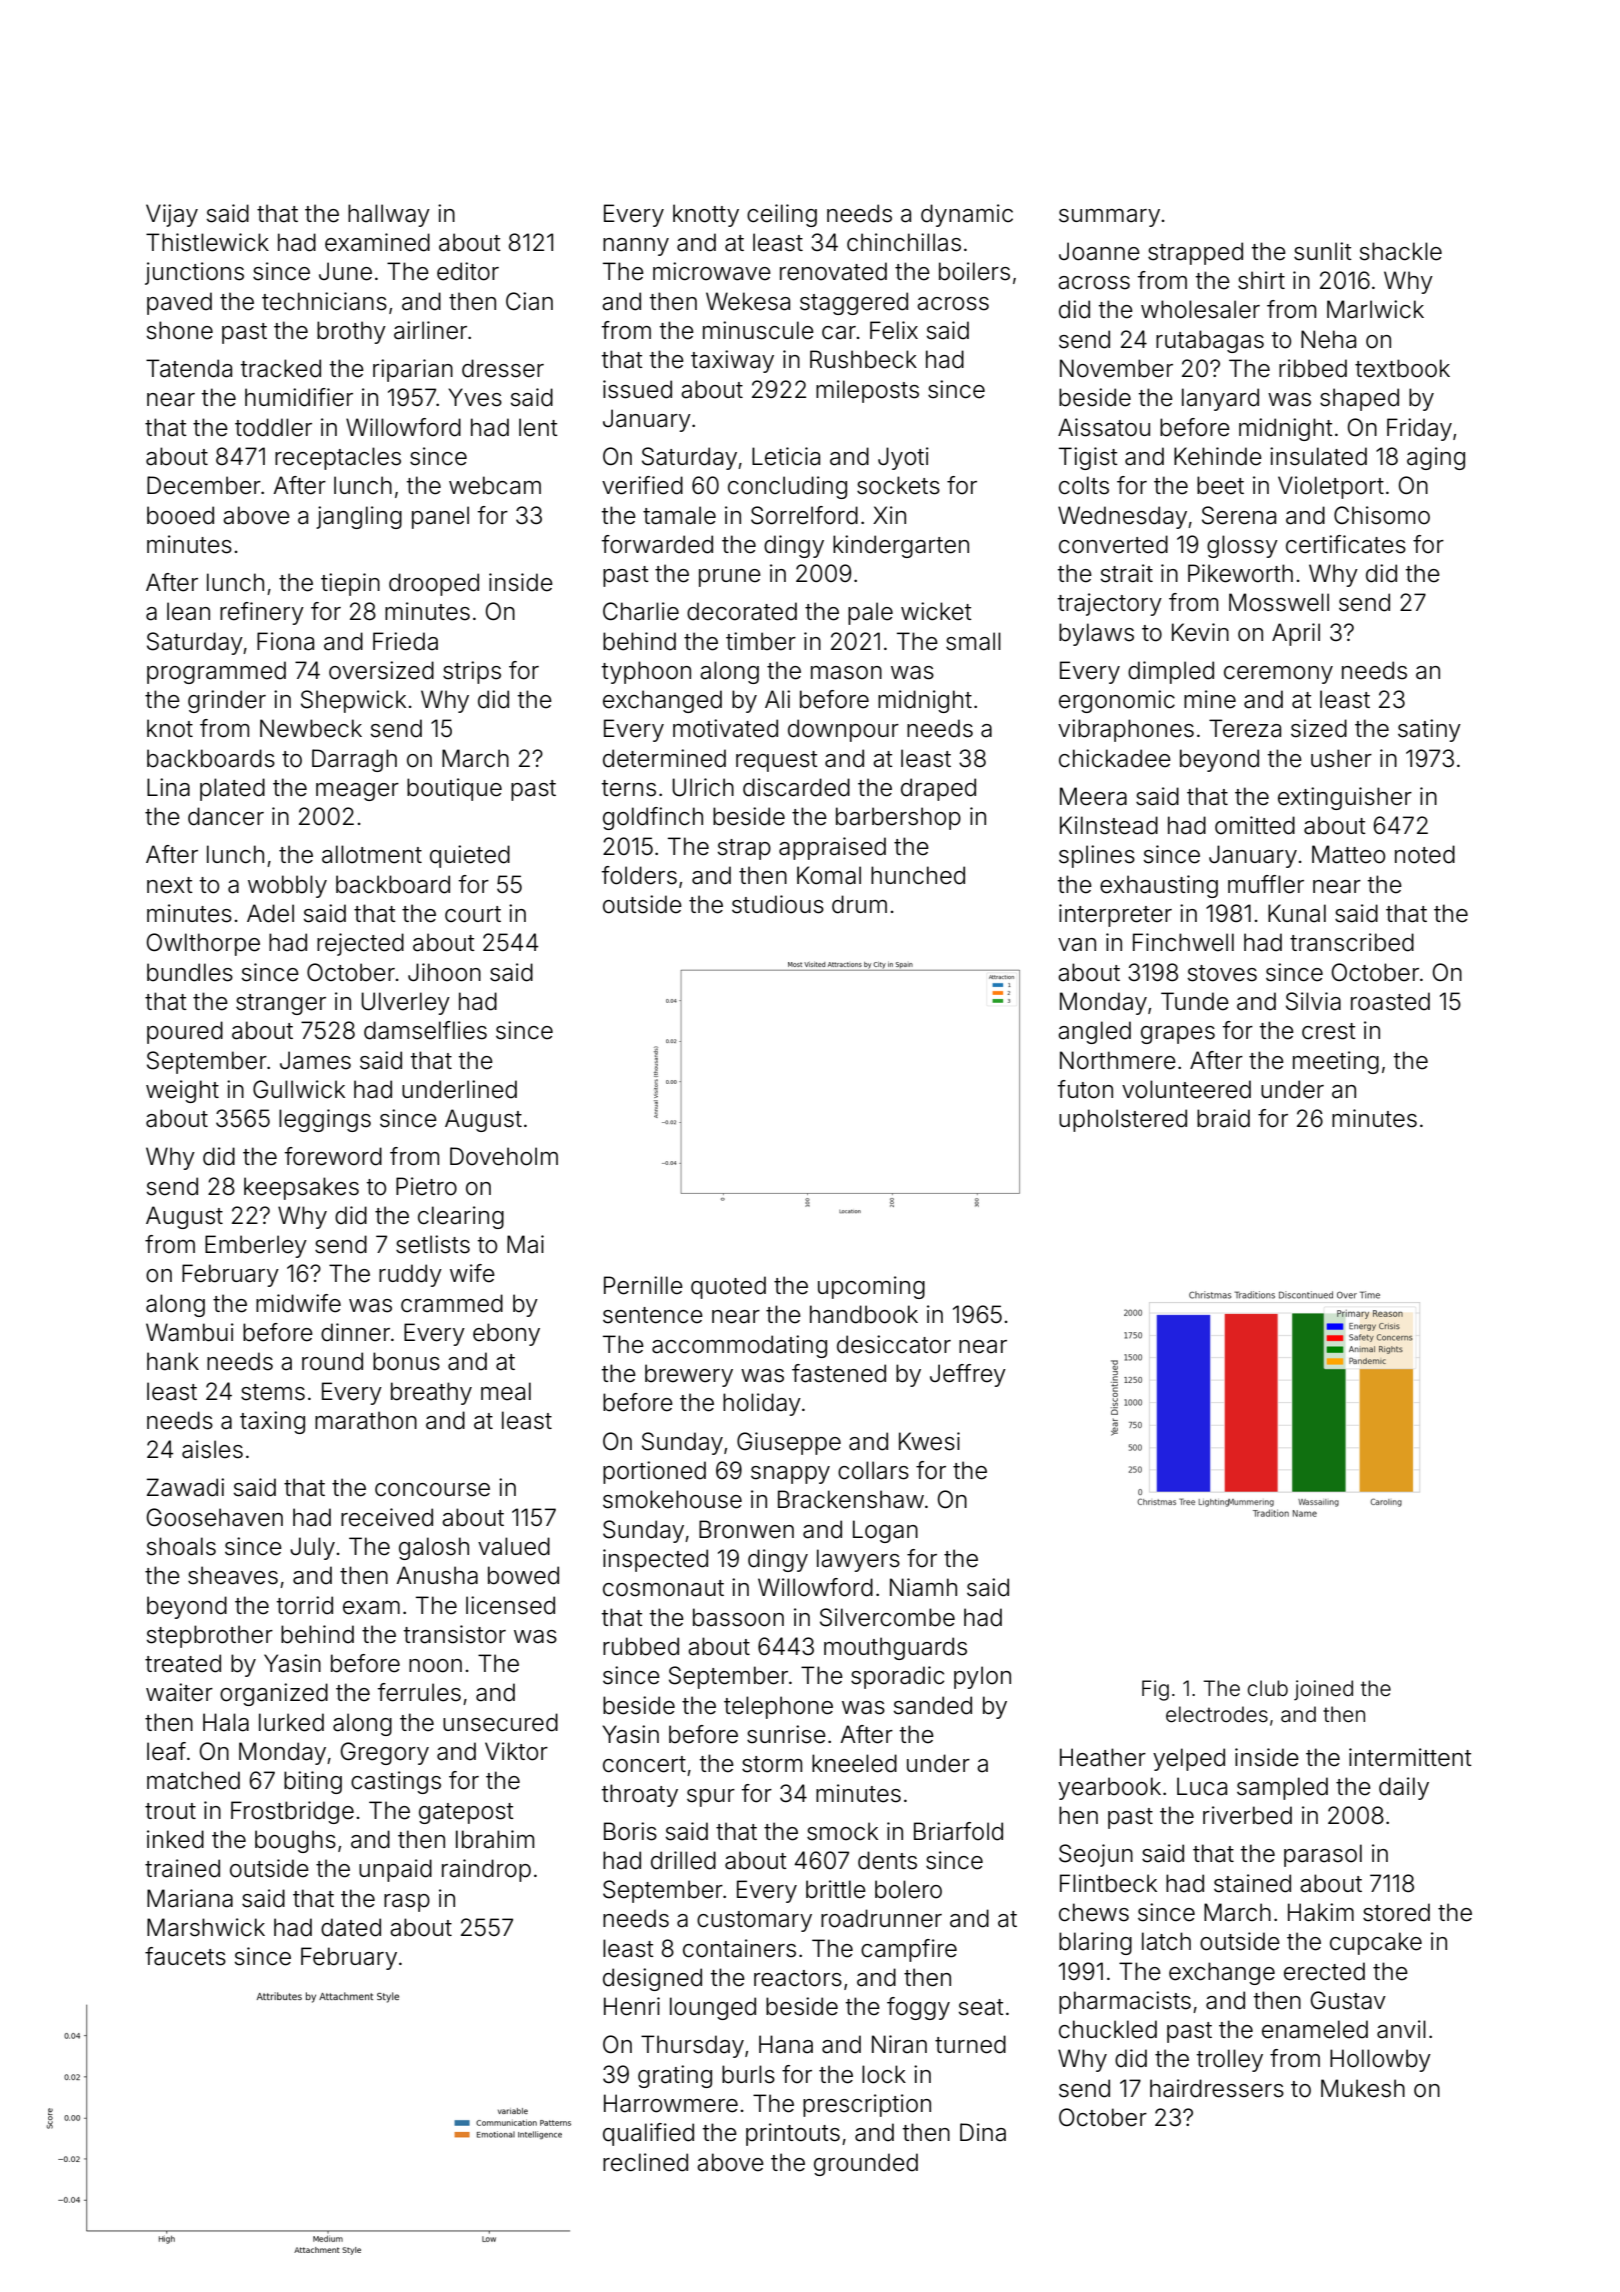  I want to click on renovated, so click(833, 271).
